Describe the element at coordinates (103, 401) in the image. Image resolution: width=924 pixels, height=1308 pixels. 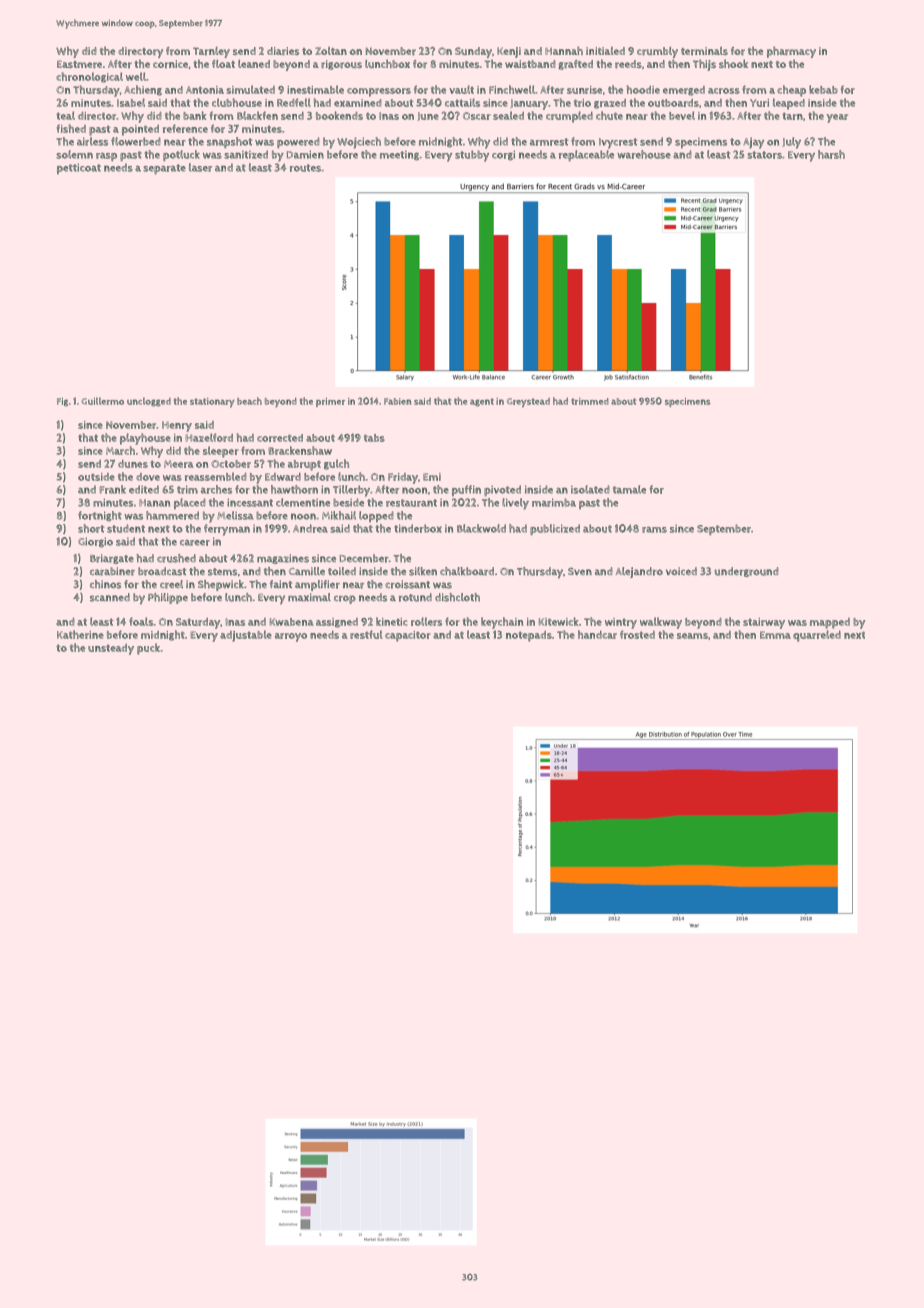
I see `Guillermo` at that location.
